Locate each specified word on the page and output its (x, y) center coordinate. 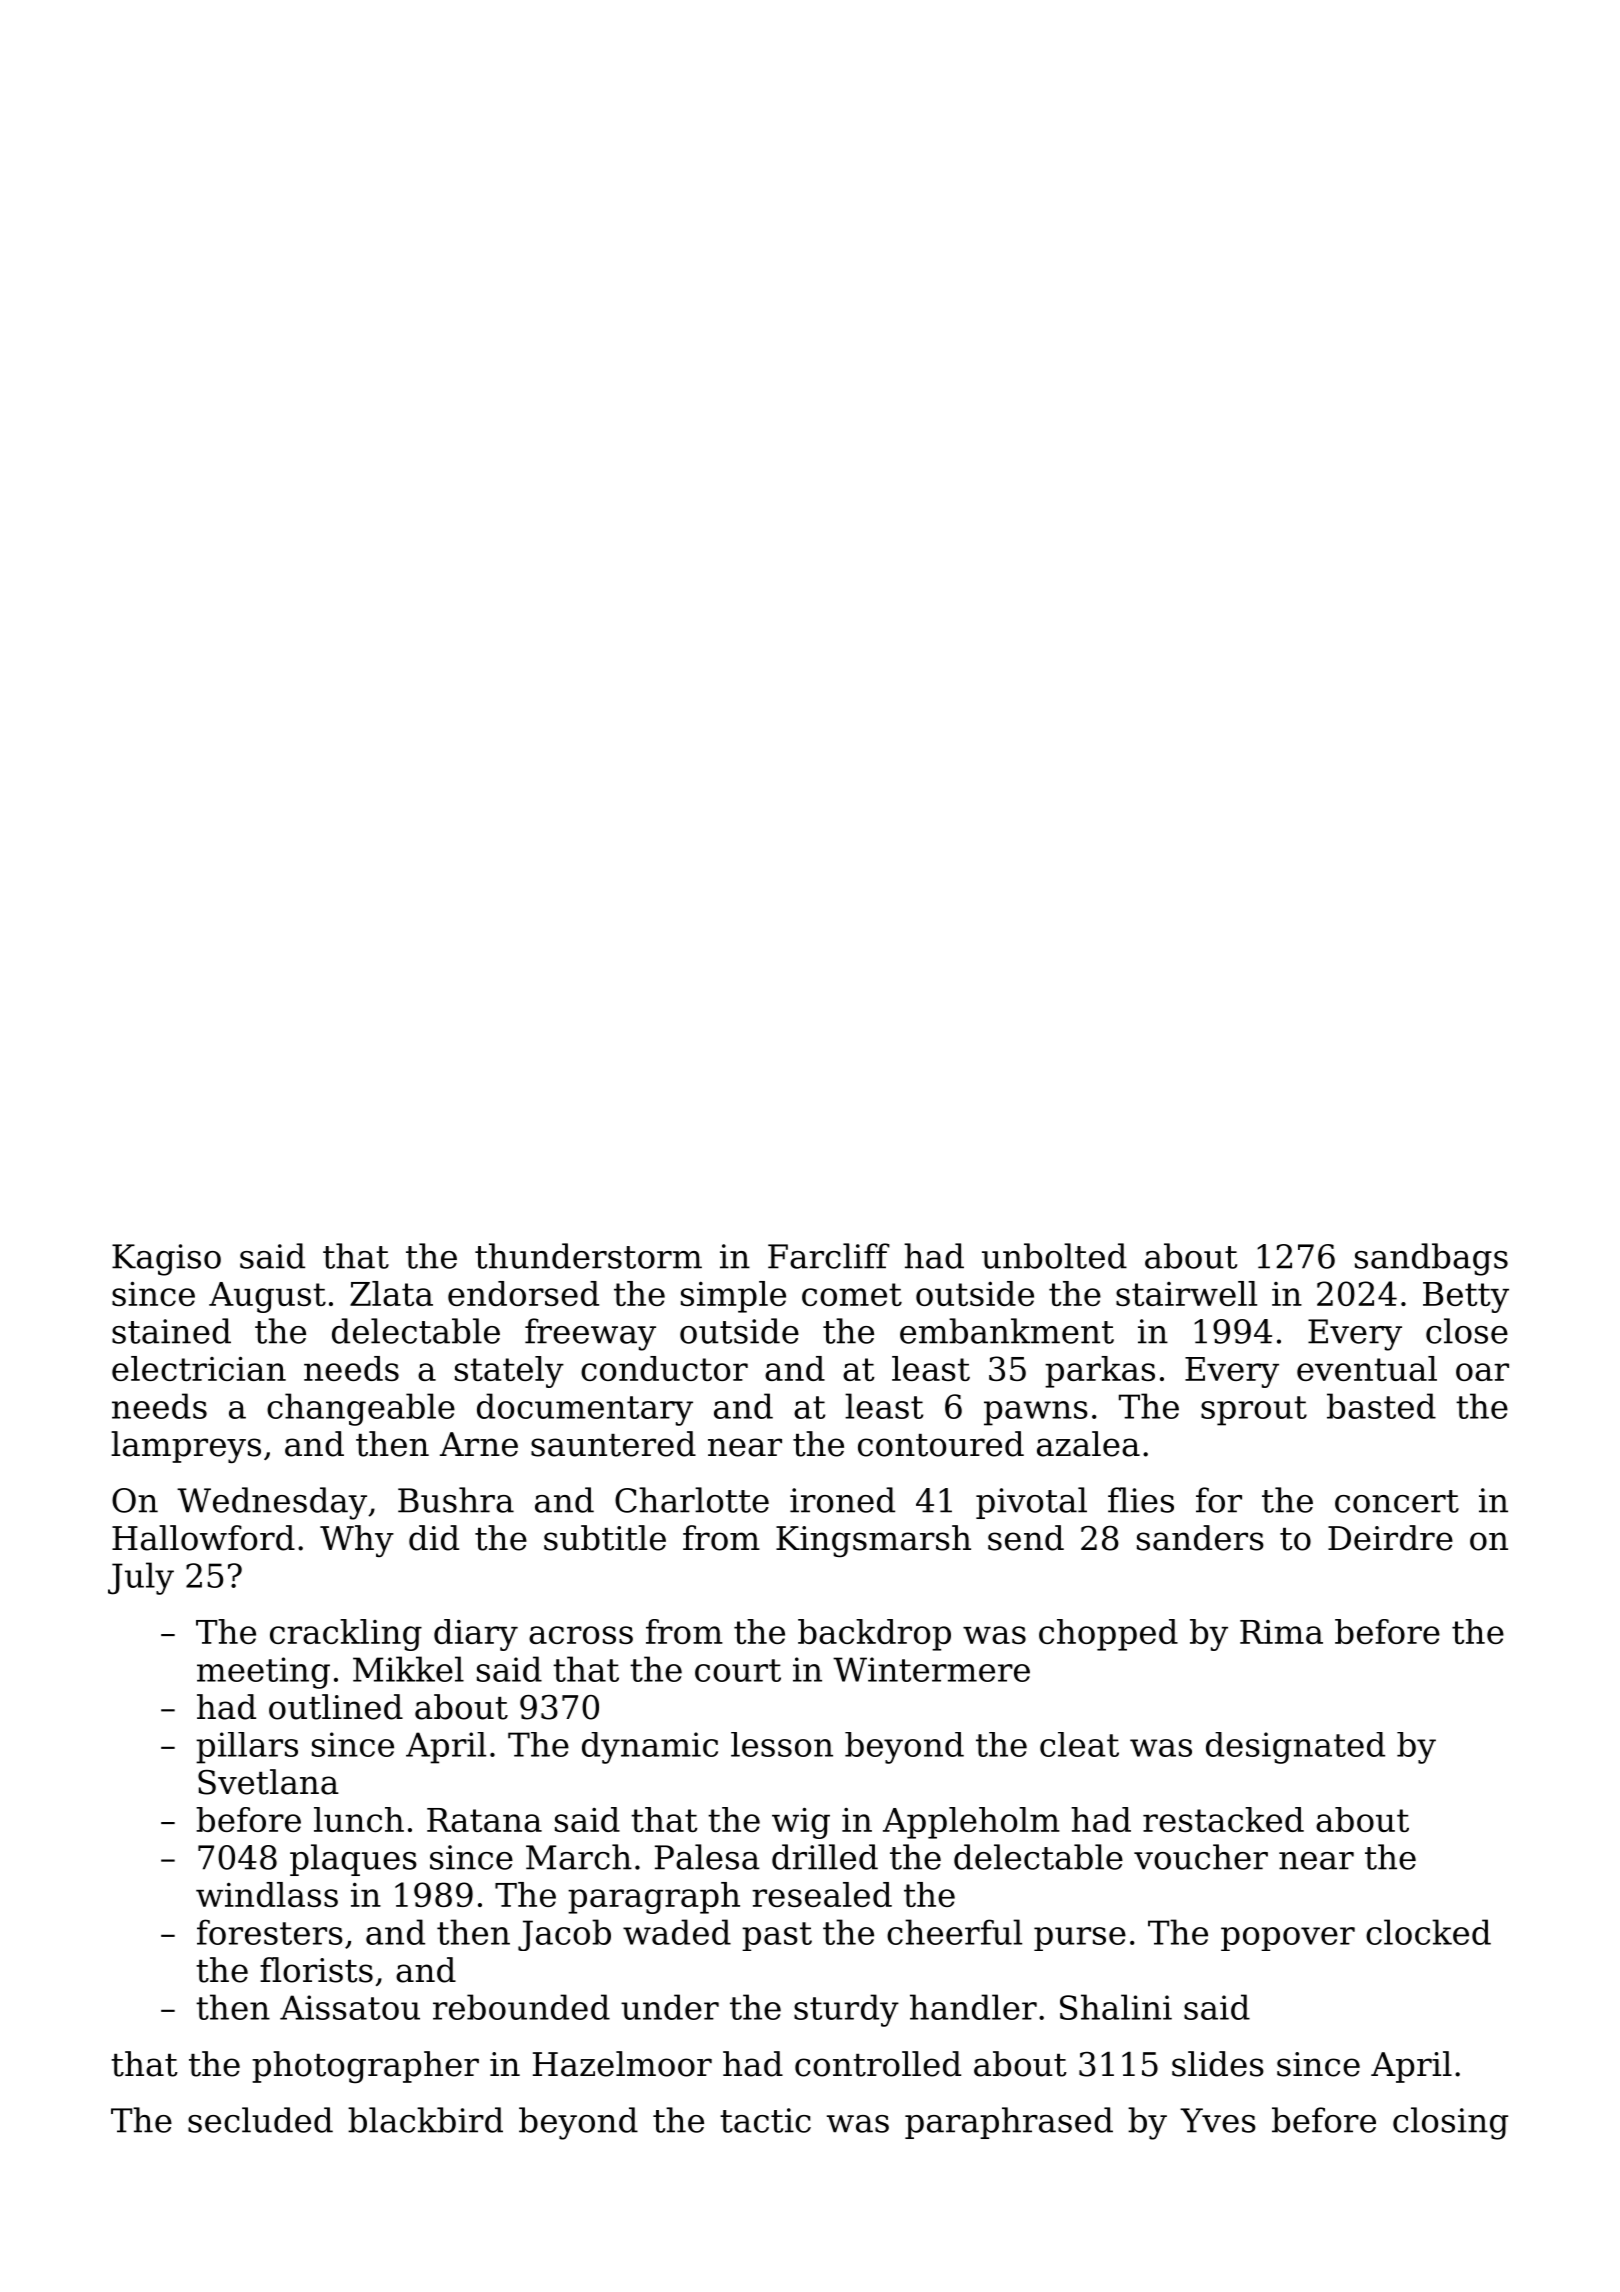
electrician (199, 1368)
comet (852, 1294)
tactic (765, 2120)
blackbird (425, 2120)
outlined (336, 1707)
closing (1450, 2123)
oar (1482, 1372)
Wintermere (931, 1669)
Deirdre (1390, 1538)
